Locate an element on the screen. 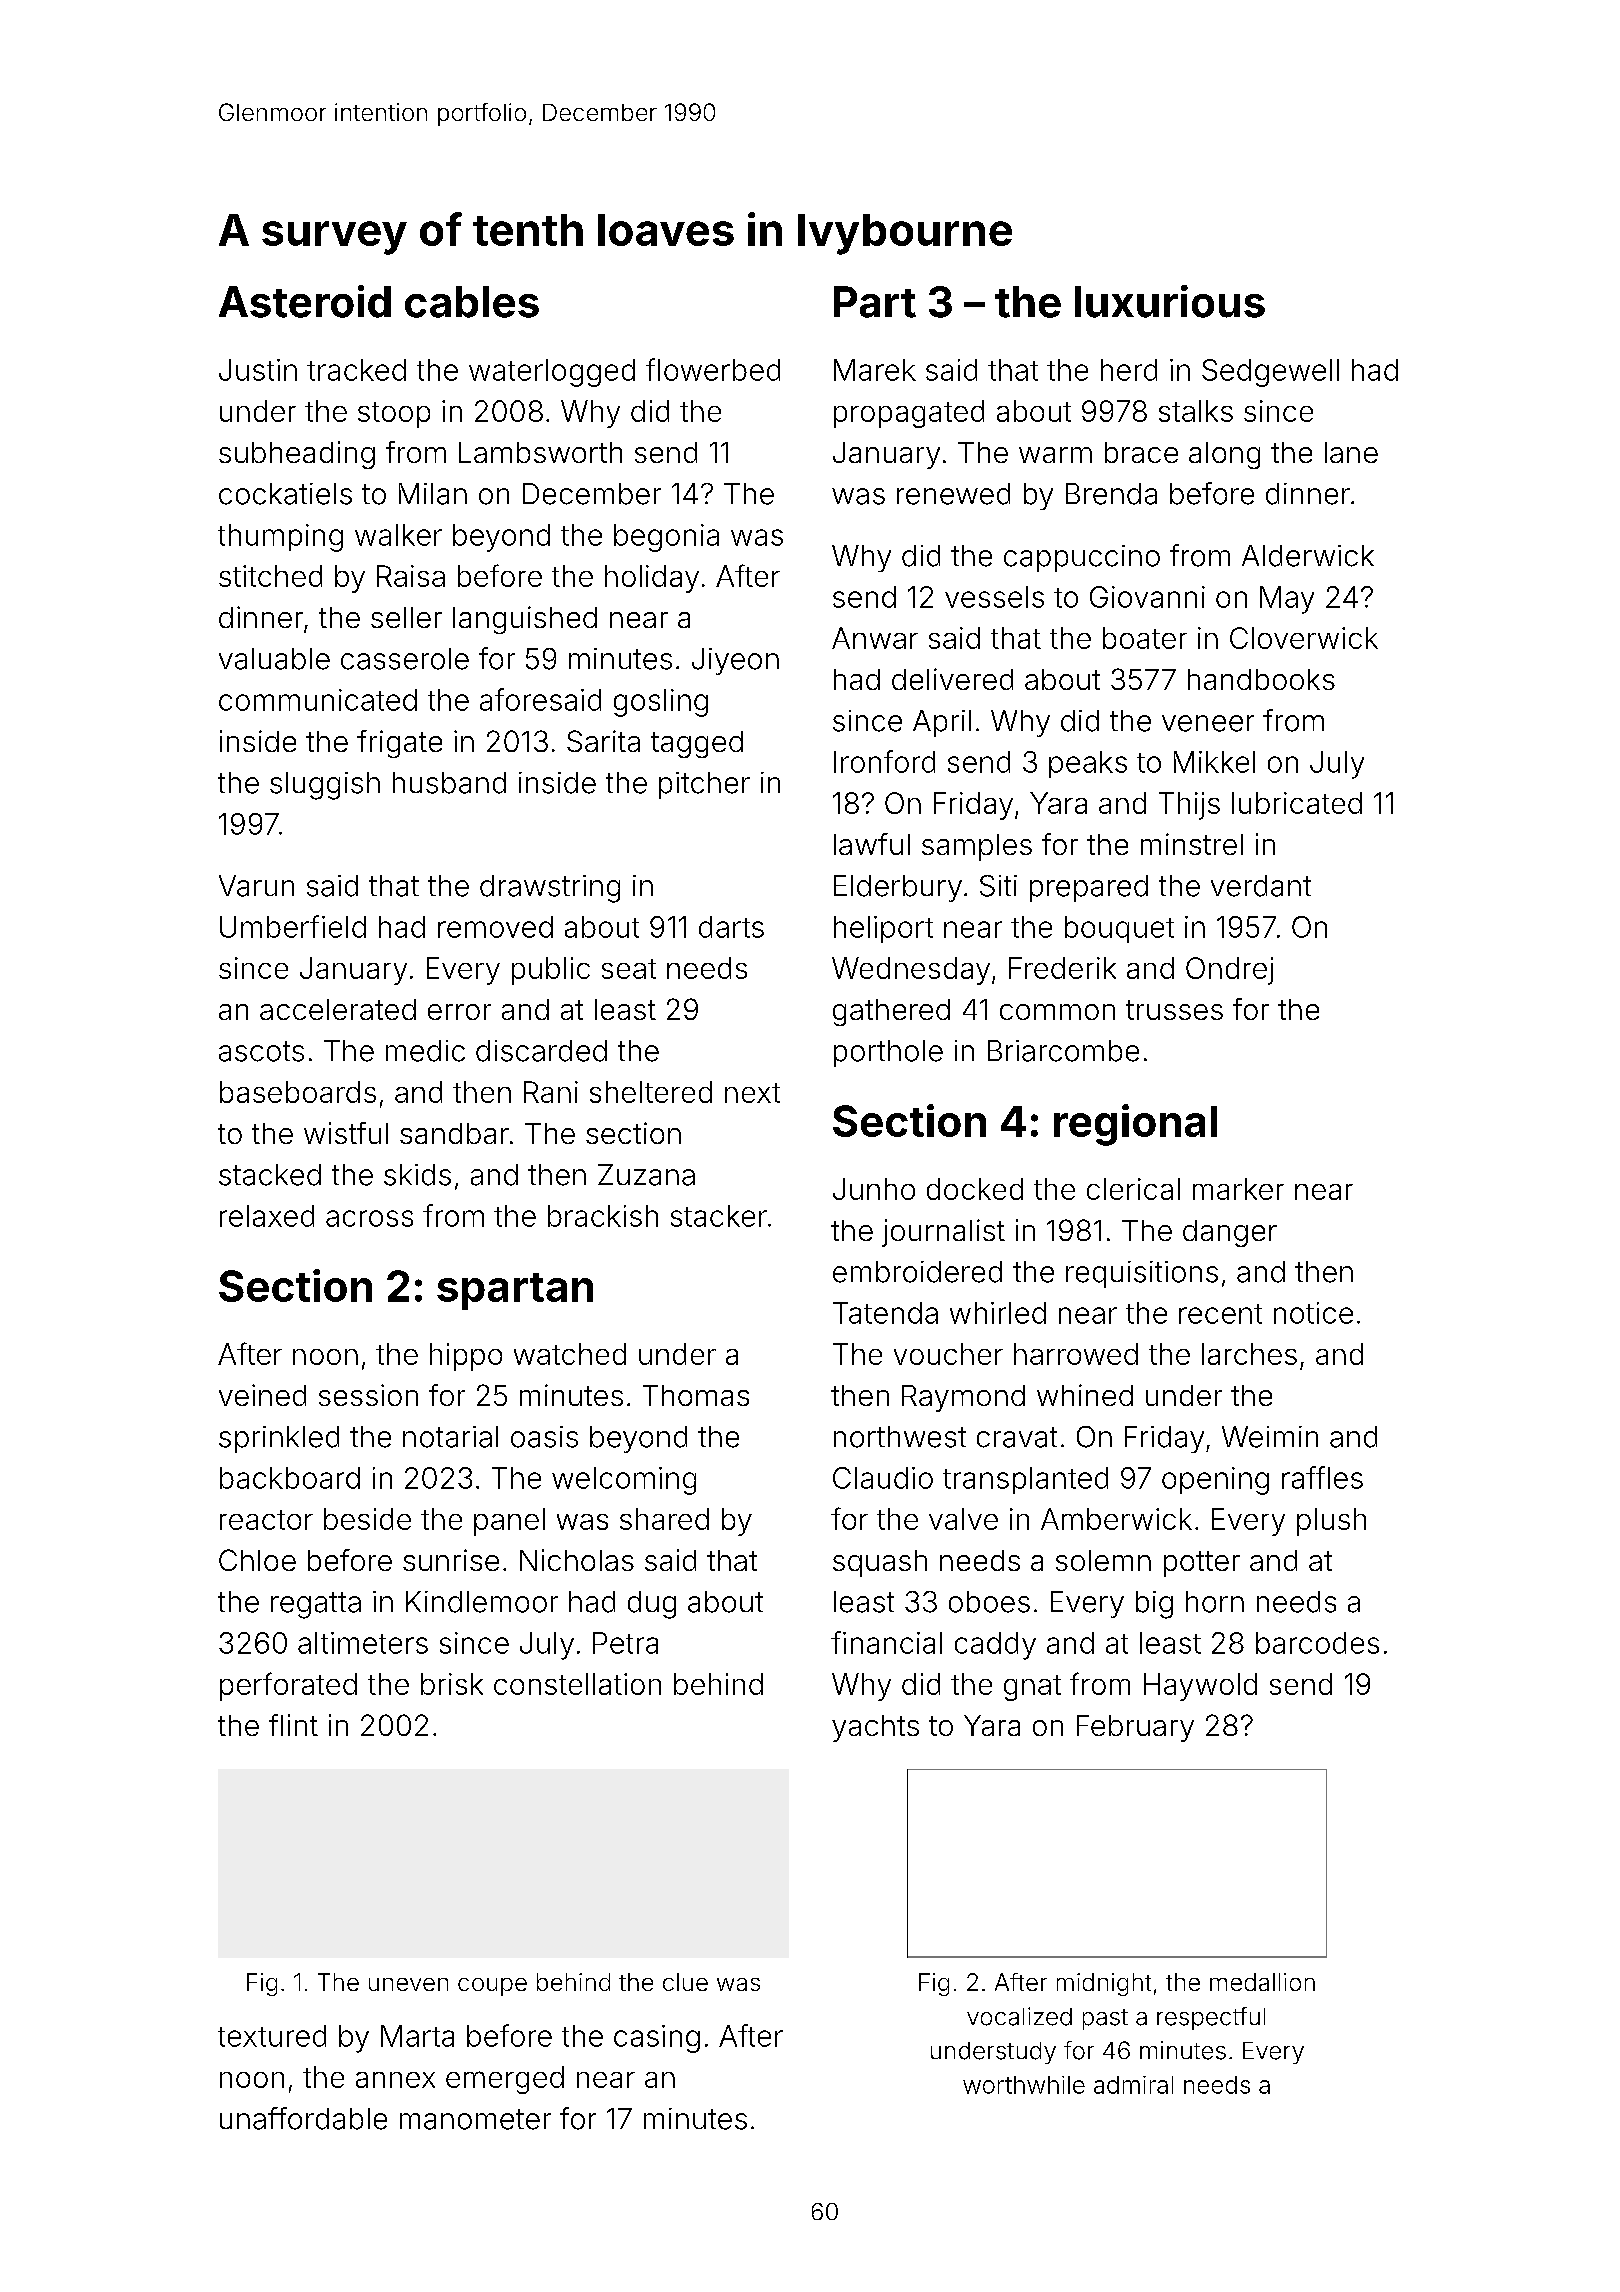 The width and height of the screenshot is (1620, 2292). oasis is located at coordinates (544, 1437).
